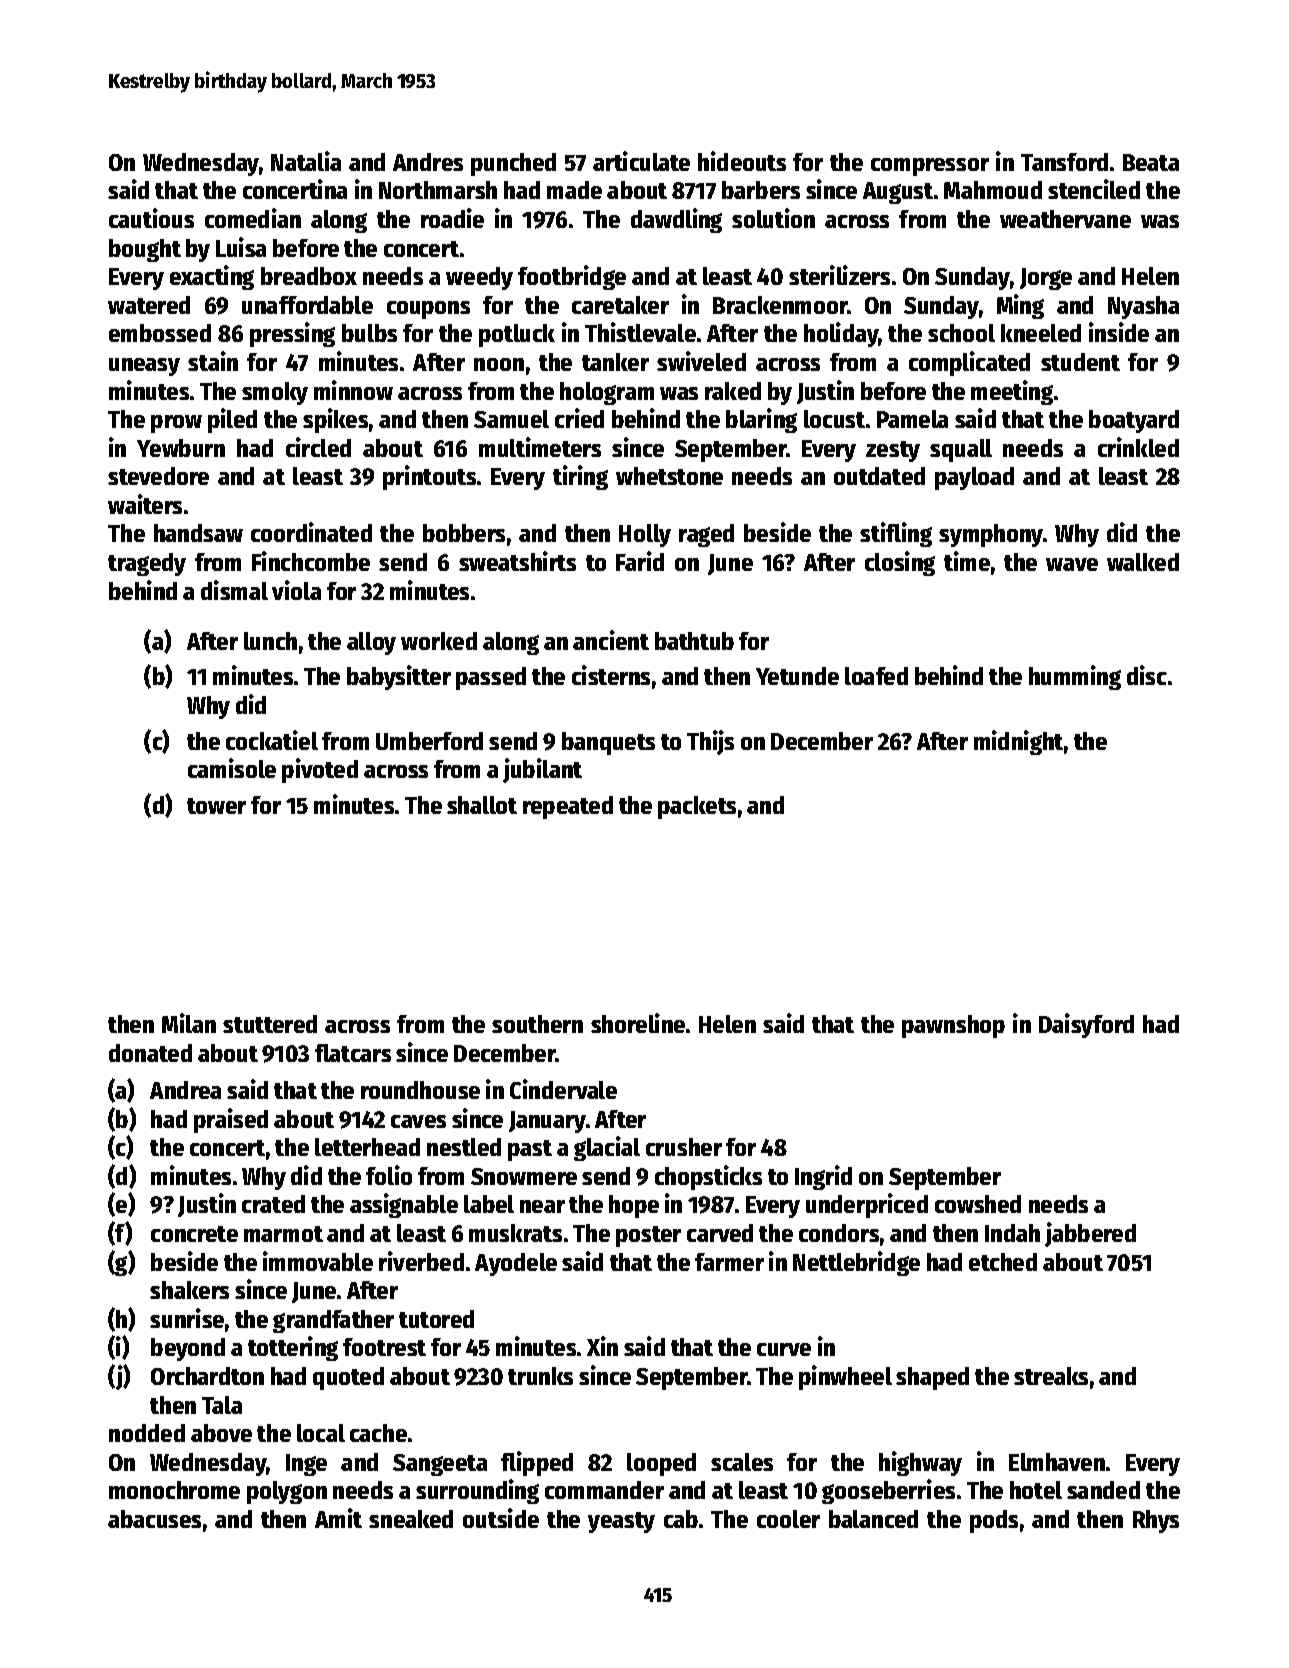  What do you see at coordinates (681, 1519) in the screenshot?
I see `cab` at bounding box center [681, 1519].
